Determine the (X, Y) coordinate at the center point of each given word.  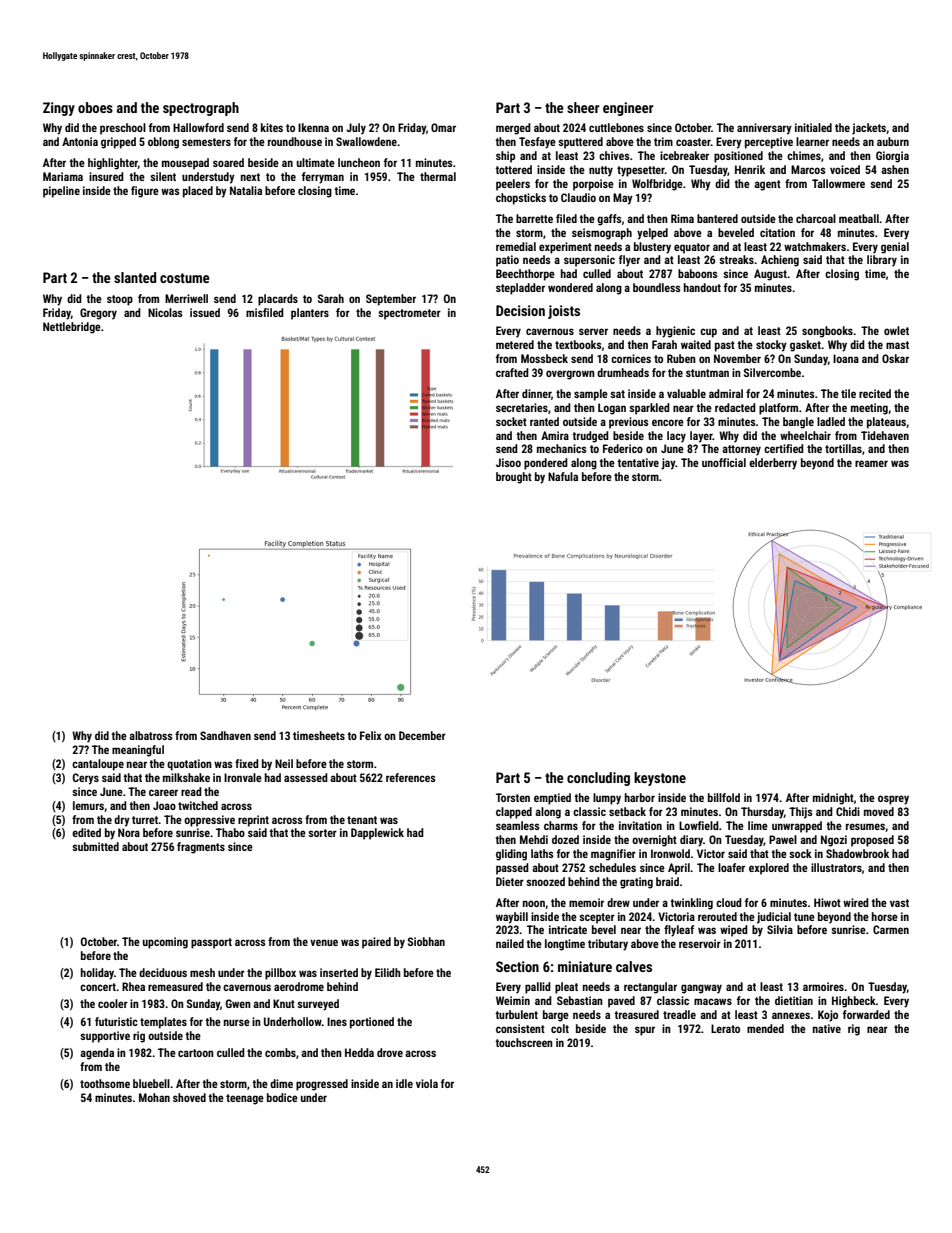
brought (514, 478)
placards (278, 300)
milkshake (186, 777)
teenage (245, 1099)
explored (769, 869)
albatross (151, 735)
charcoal (816, 218)
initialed (813, 127)
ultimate (316, 162)
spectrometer (409, 314)
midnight (833, 799)
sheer (583, 107)
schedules (612, 867)
